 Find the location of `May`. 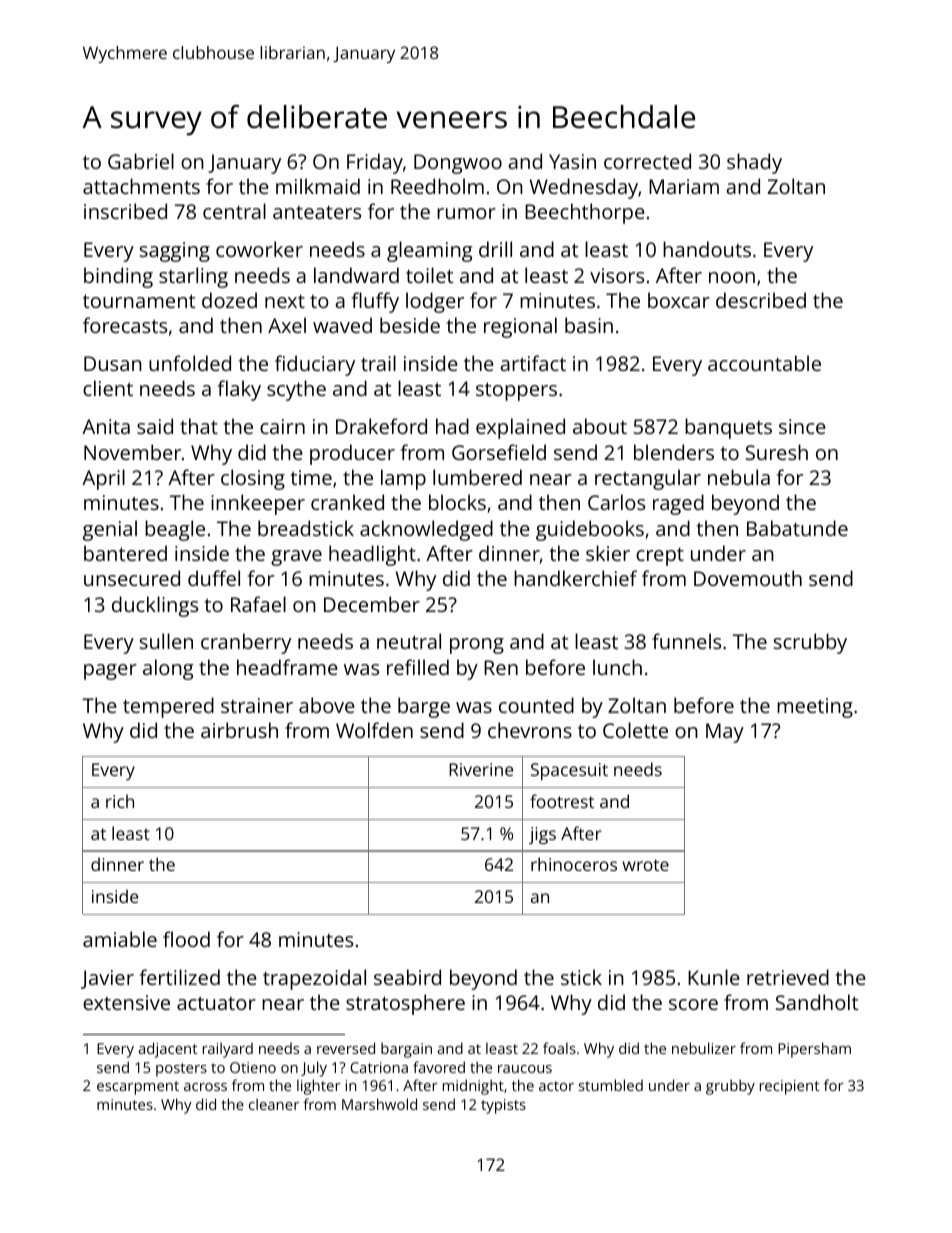

May is located at coordinates (725, 733).
